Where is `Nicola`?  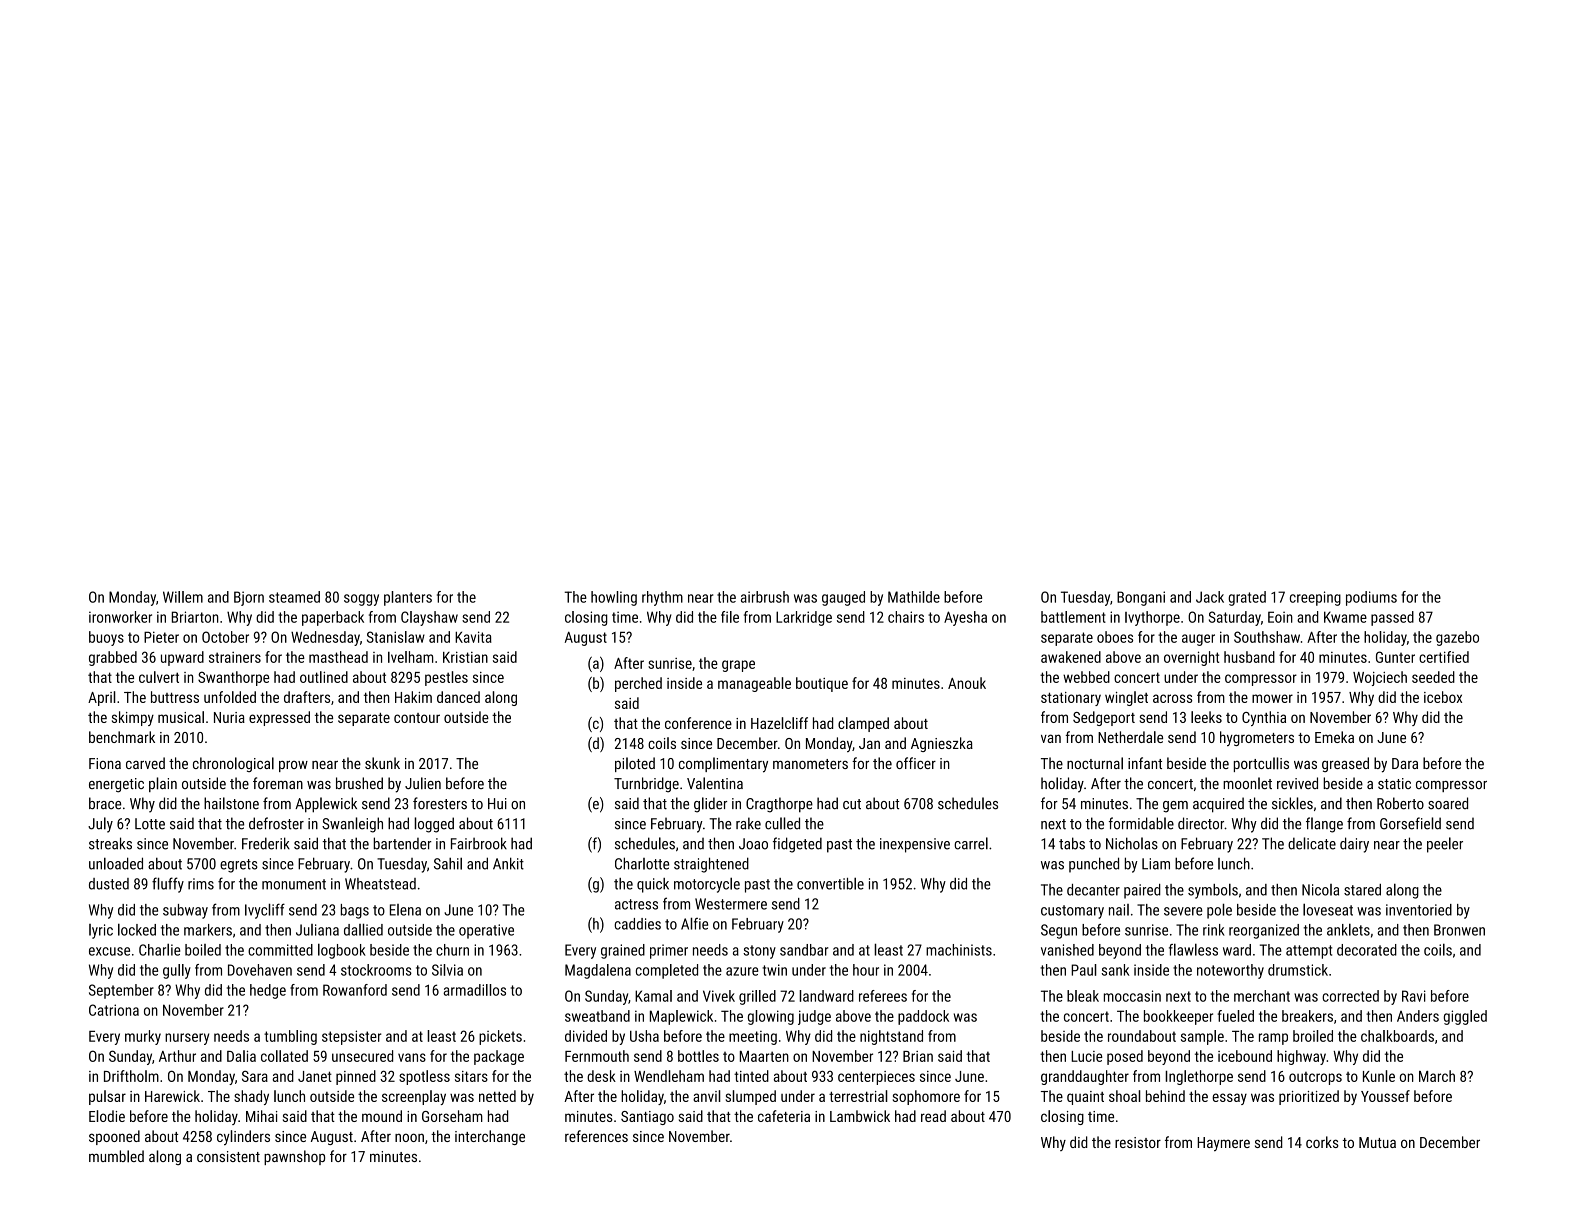
Nicola is located at coordinates (1320, 890).
